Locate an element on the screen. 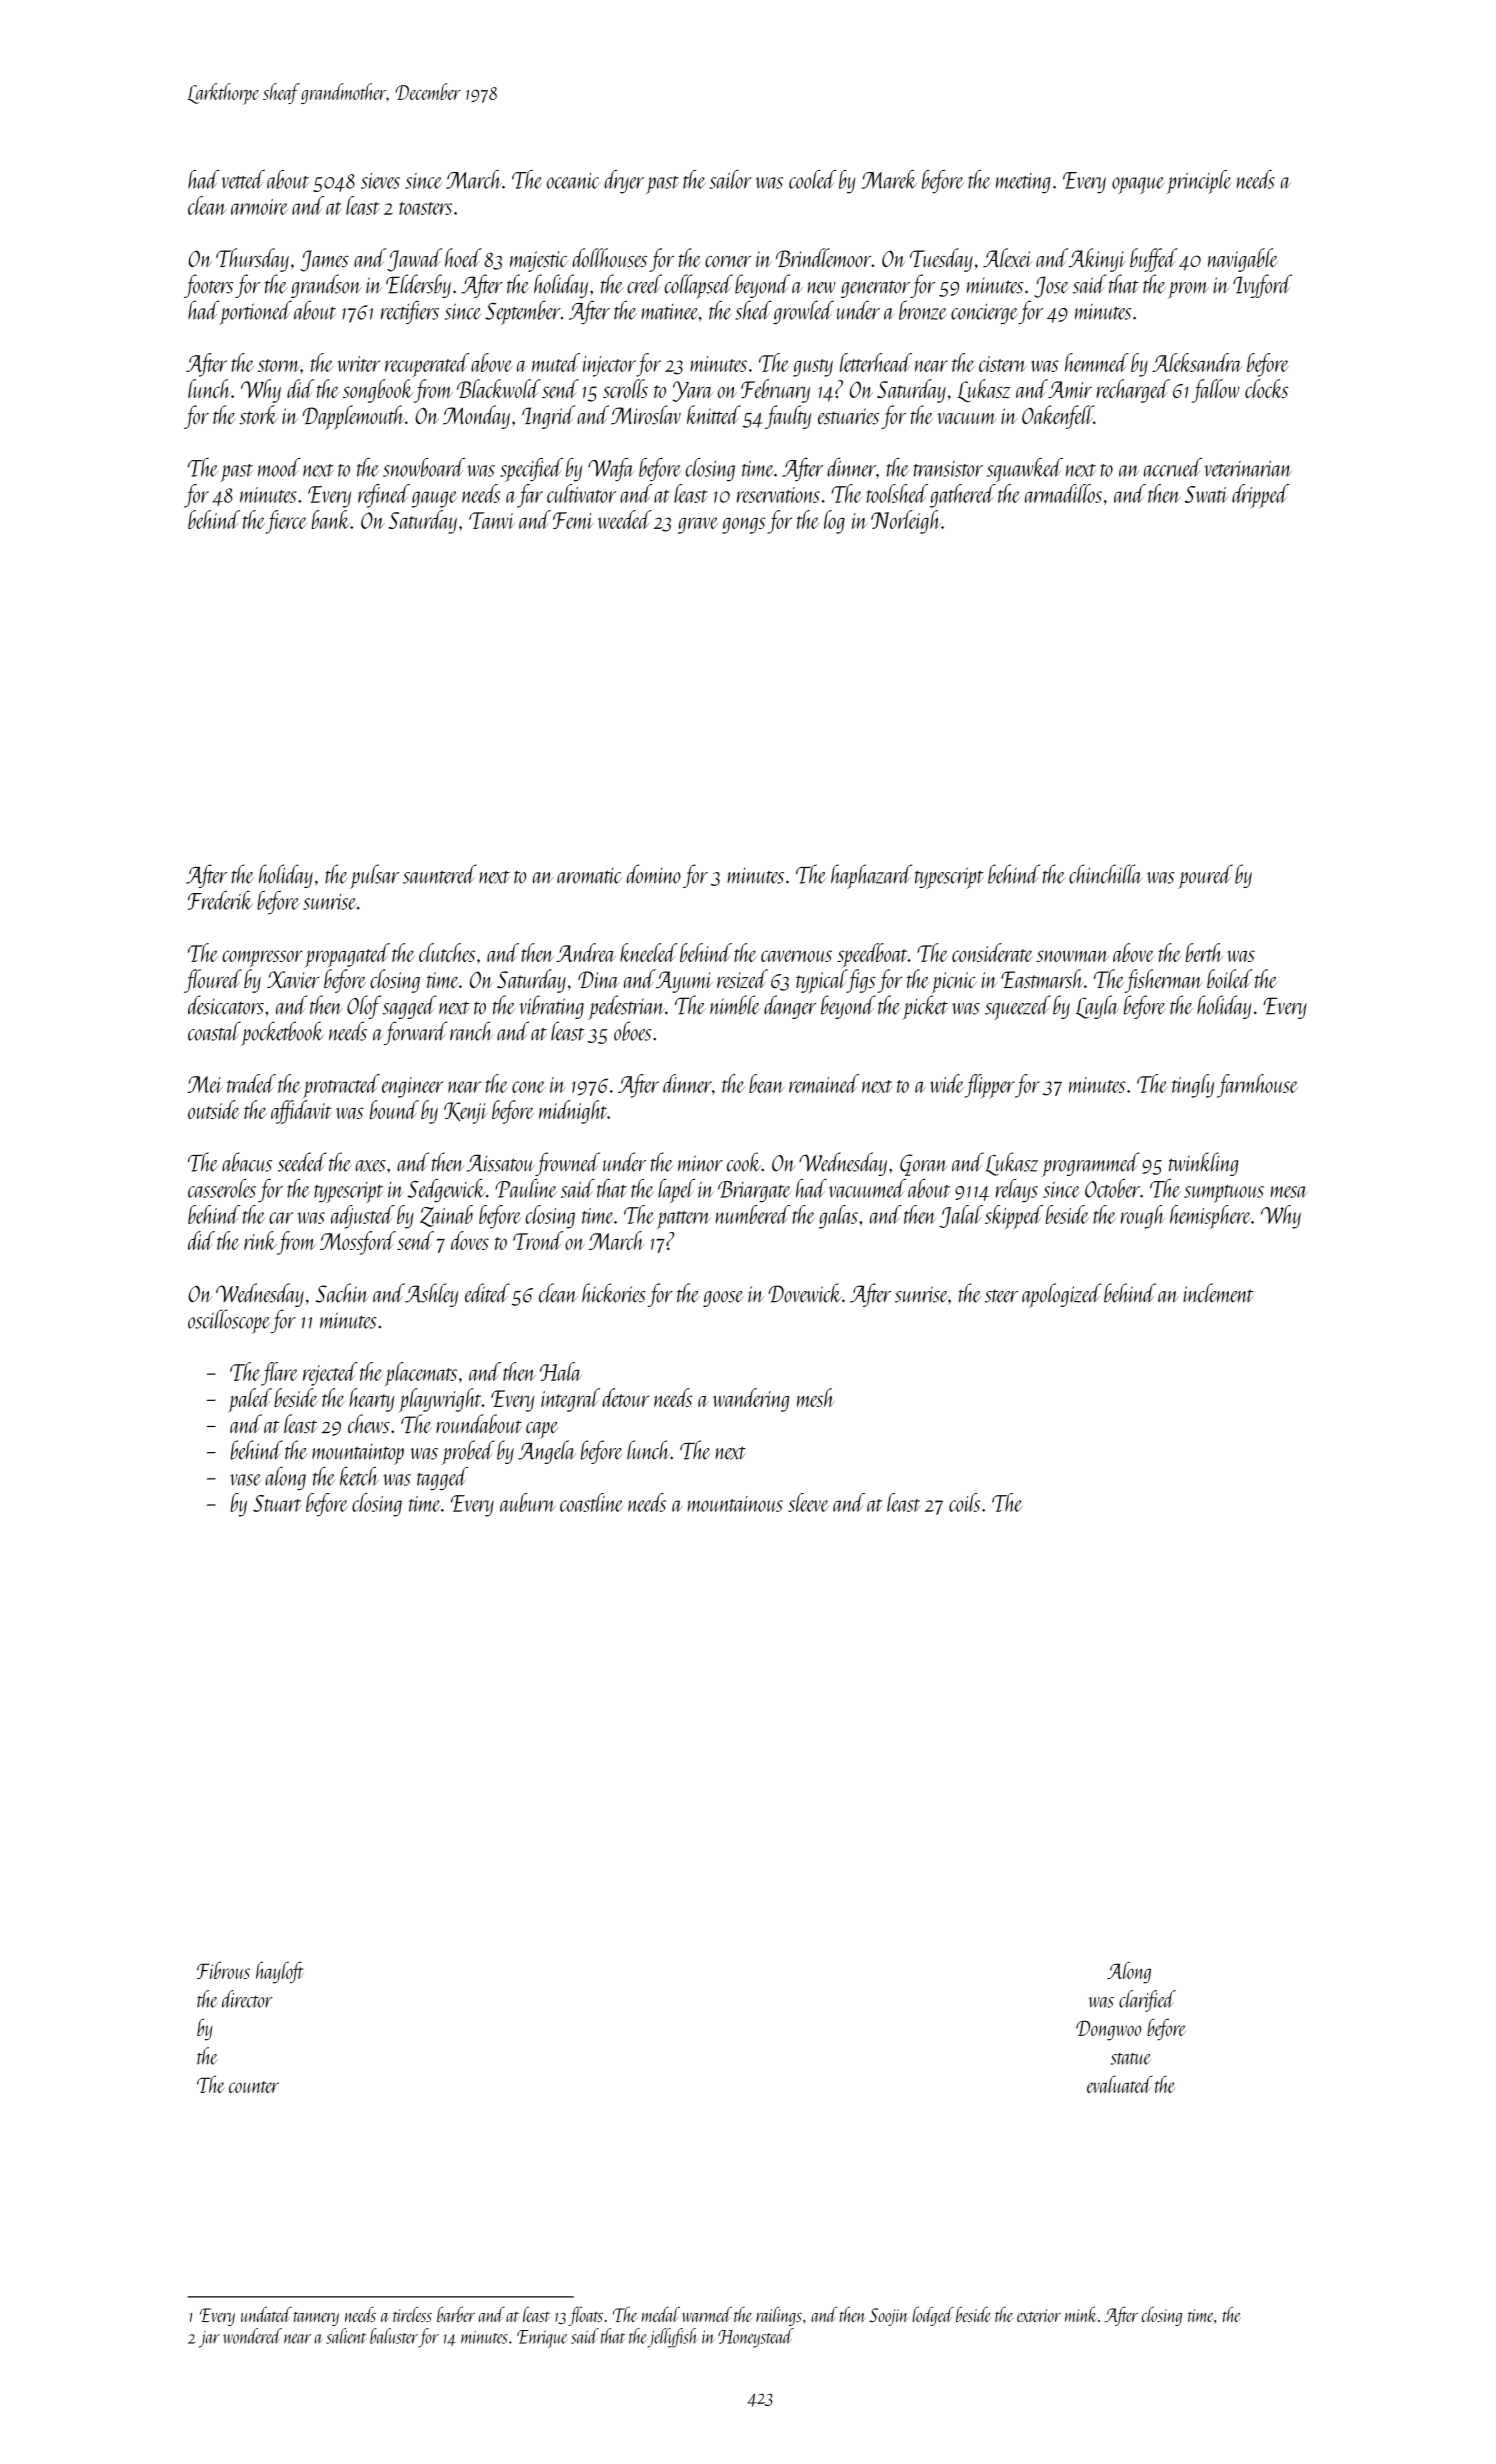 This screenshot has height=2464, width=1496. vetted is located at coordinates (243, 179).
